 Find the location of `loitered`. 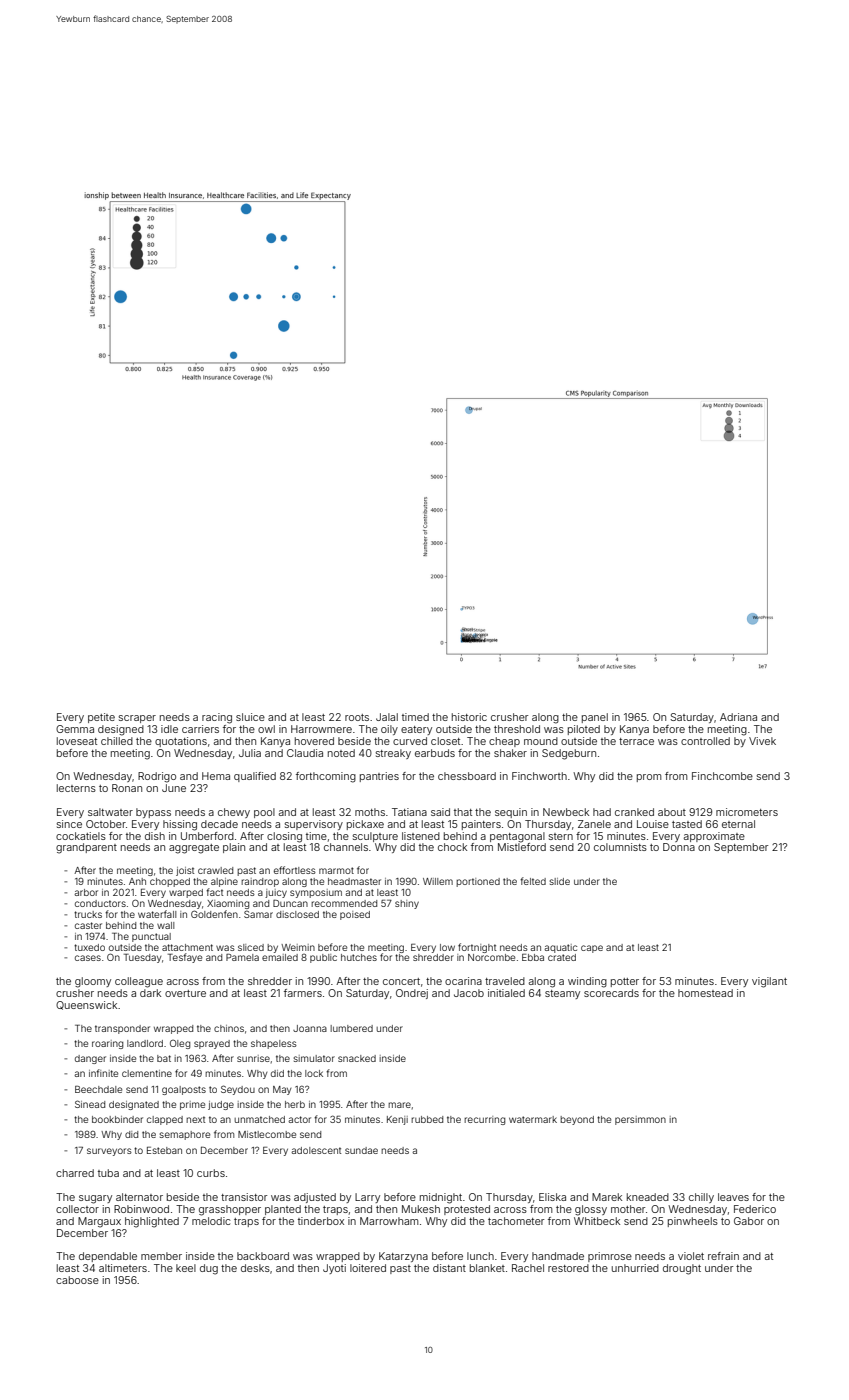

loitered is located at coordinates (368, 1268).
